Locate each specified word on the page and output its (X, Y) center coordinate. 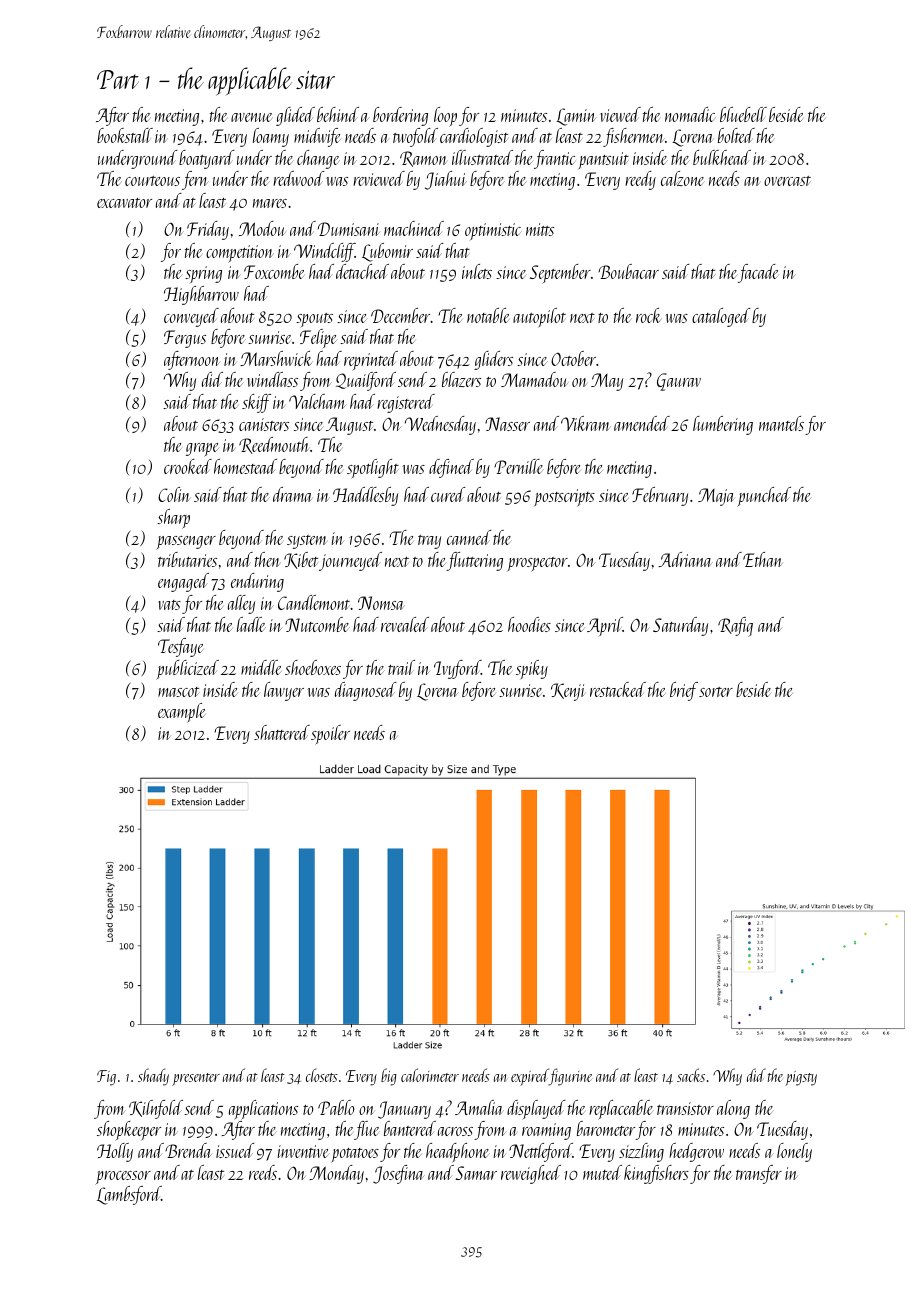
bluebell (743, 114)
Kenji (568, 692)
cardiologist (474, 137)
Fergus (185, 339)
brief (684, 691)
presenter (196, 1079)
